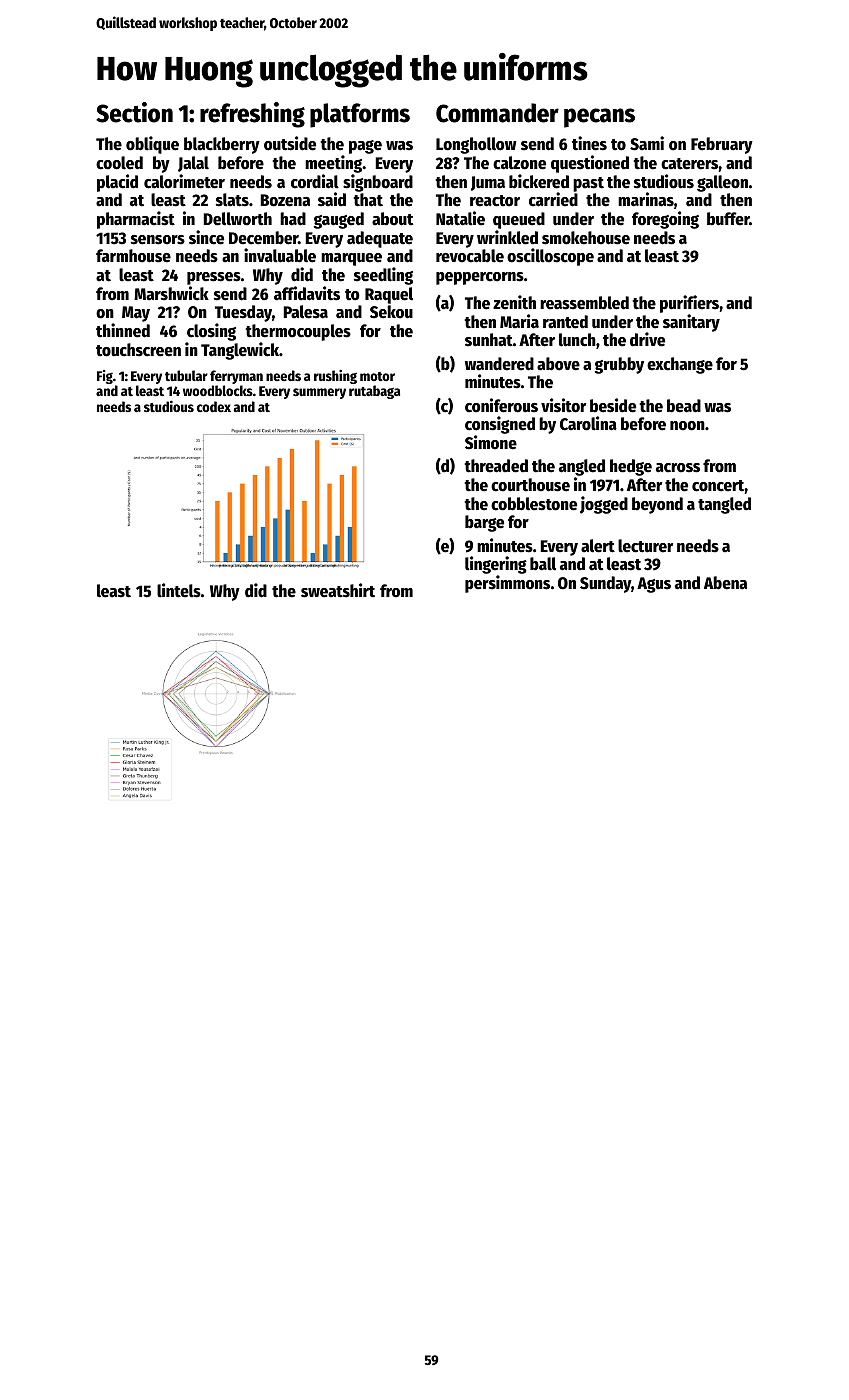 This page has height=1400, width=849. What do you see at coordinates (391, 312) in the page?
I see `Sekou` at bounding box center [391, 312].
